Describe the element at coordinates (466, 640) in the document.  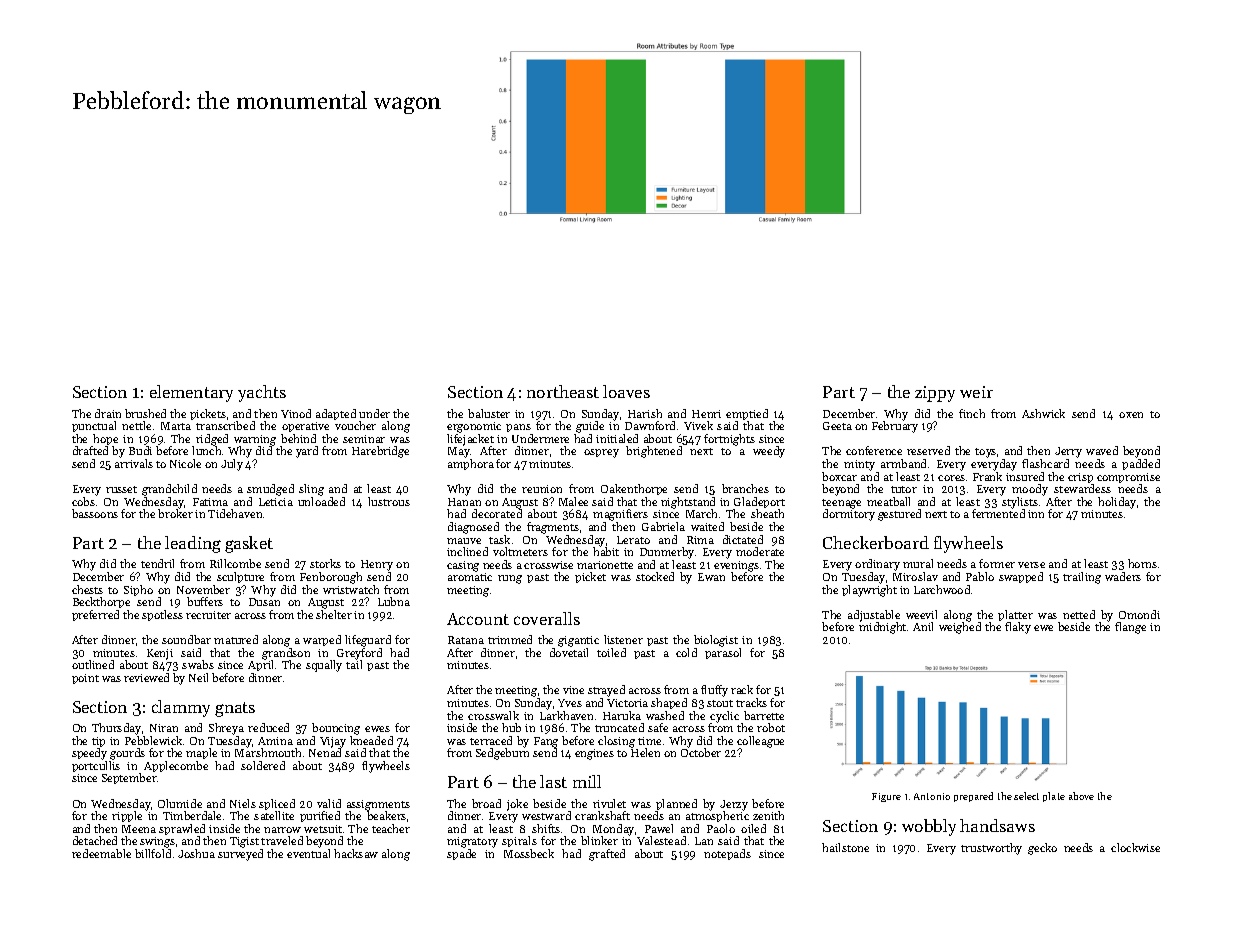
I see `Ratana` at that location.
